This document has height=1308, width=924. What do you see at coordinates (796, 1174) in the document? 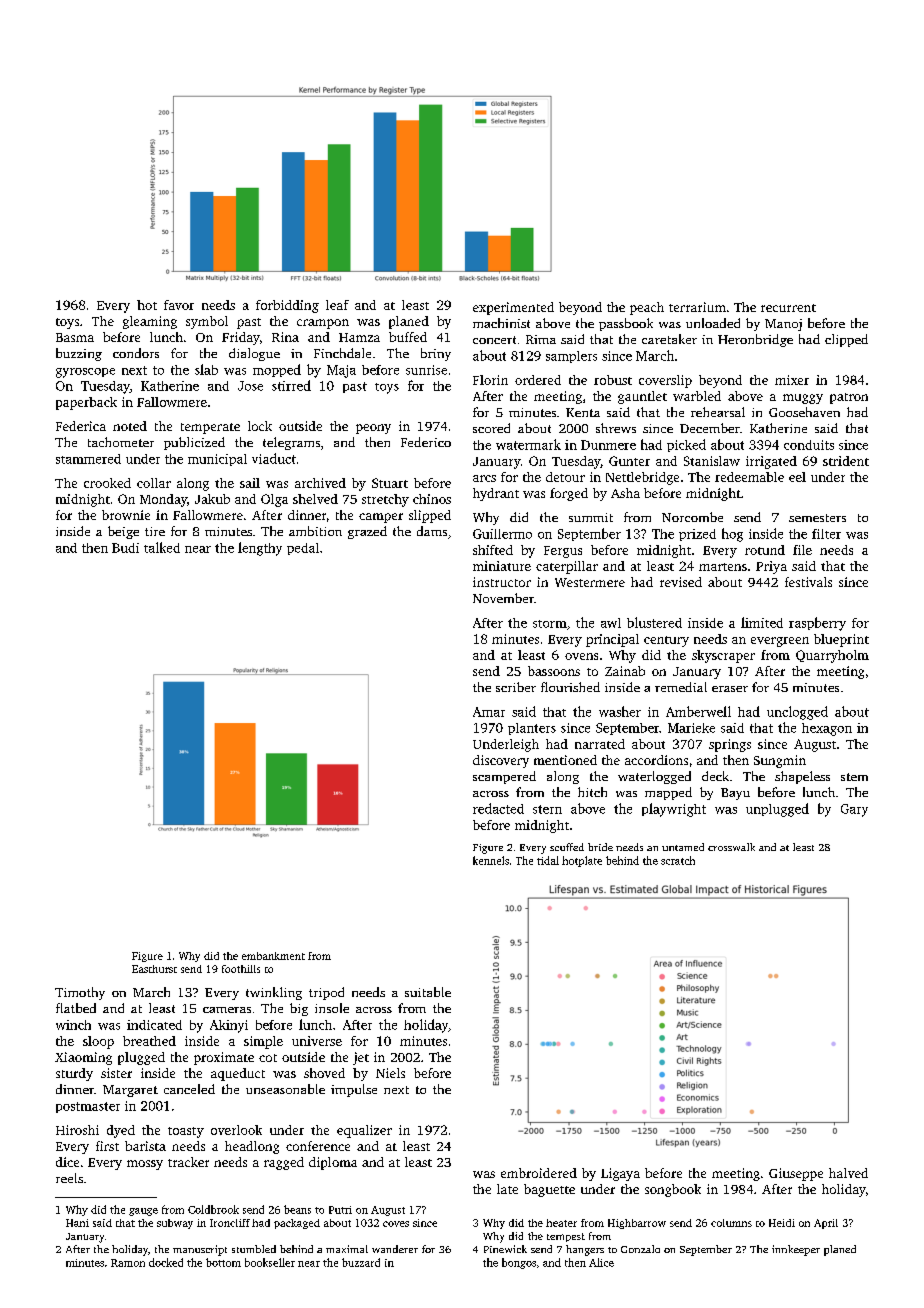
I see `Giuseppe` at bounding box center [796, 1174].
